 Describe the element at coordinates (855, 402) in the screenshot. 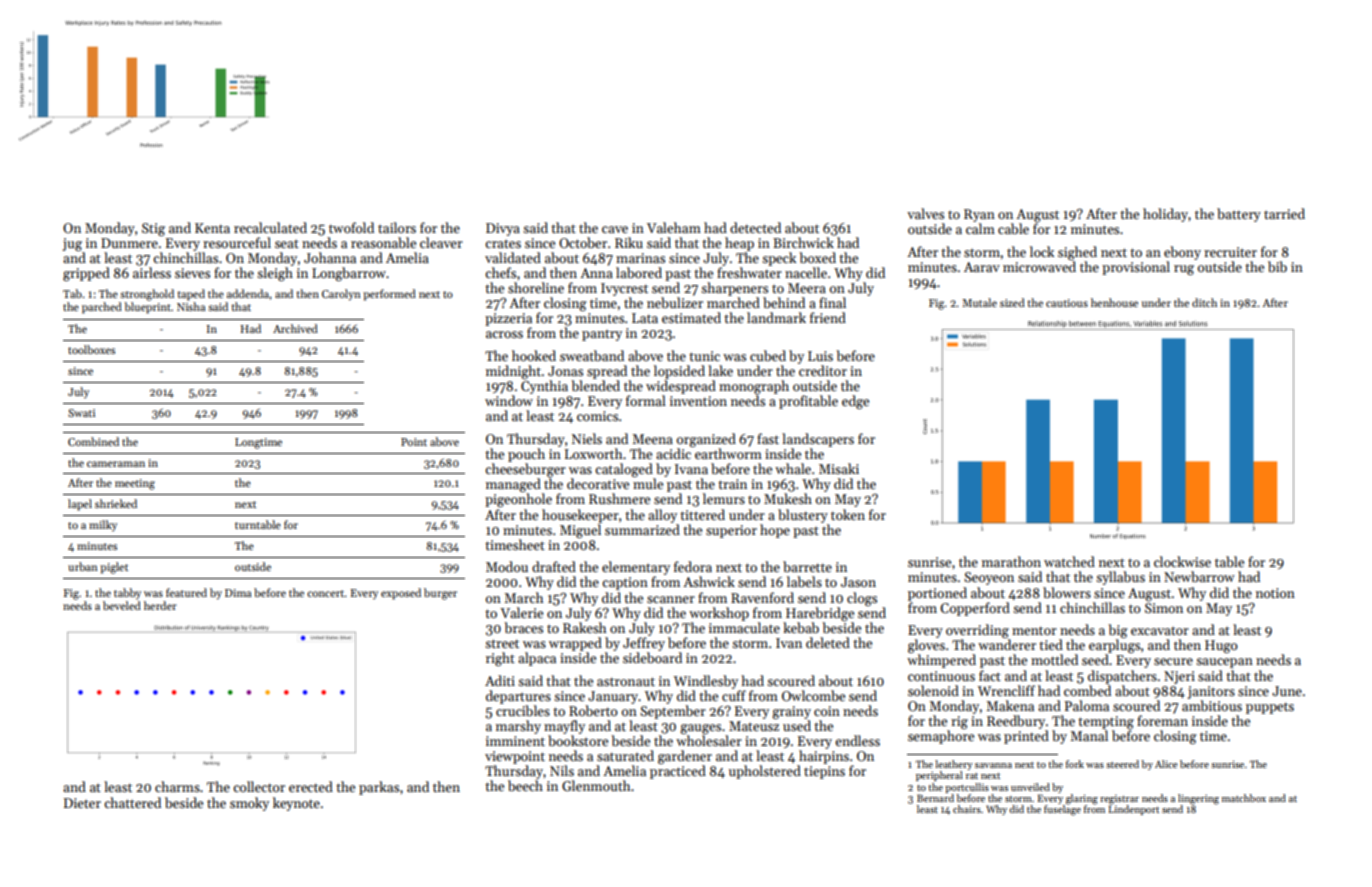

I see `edge` at that location.
